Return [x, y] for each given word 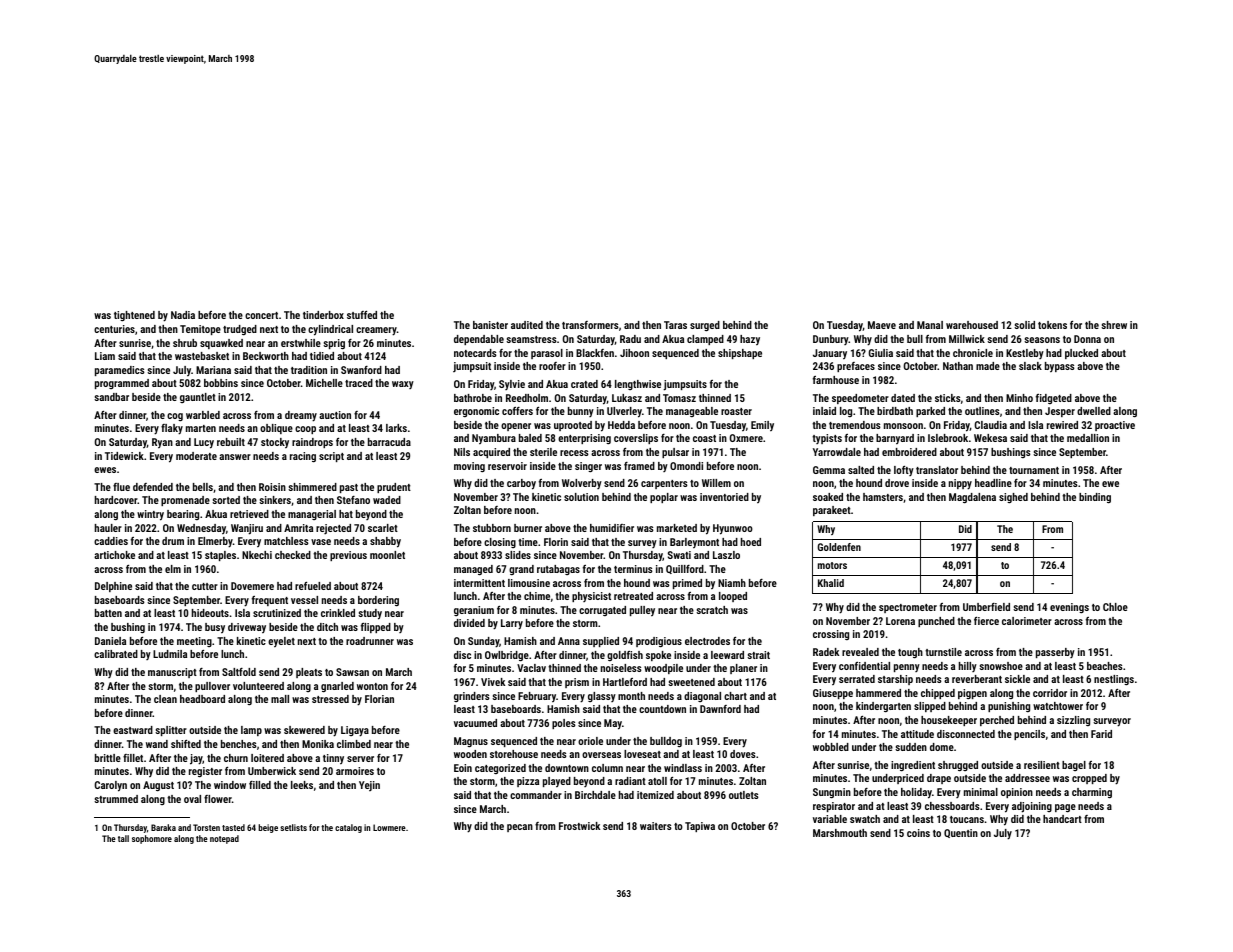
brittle [108, 758]
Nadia [183, 315]
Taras [675, 325]
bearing [183, 515]
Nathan [958, 366]
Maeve [882, 325]
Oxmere [746, 438]
